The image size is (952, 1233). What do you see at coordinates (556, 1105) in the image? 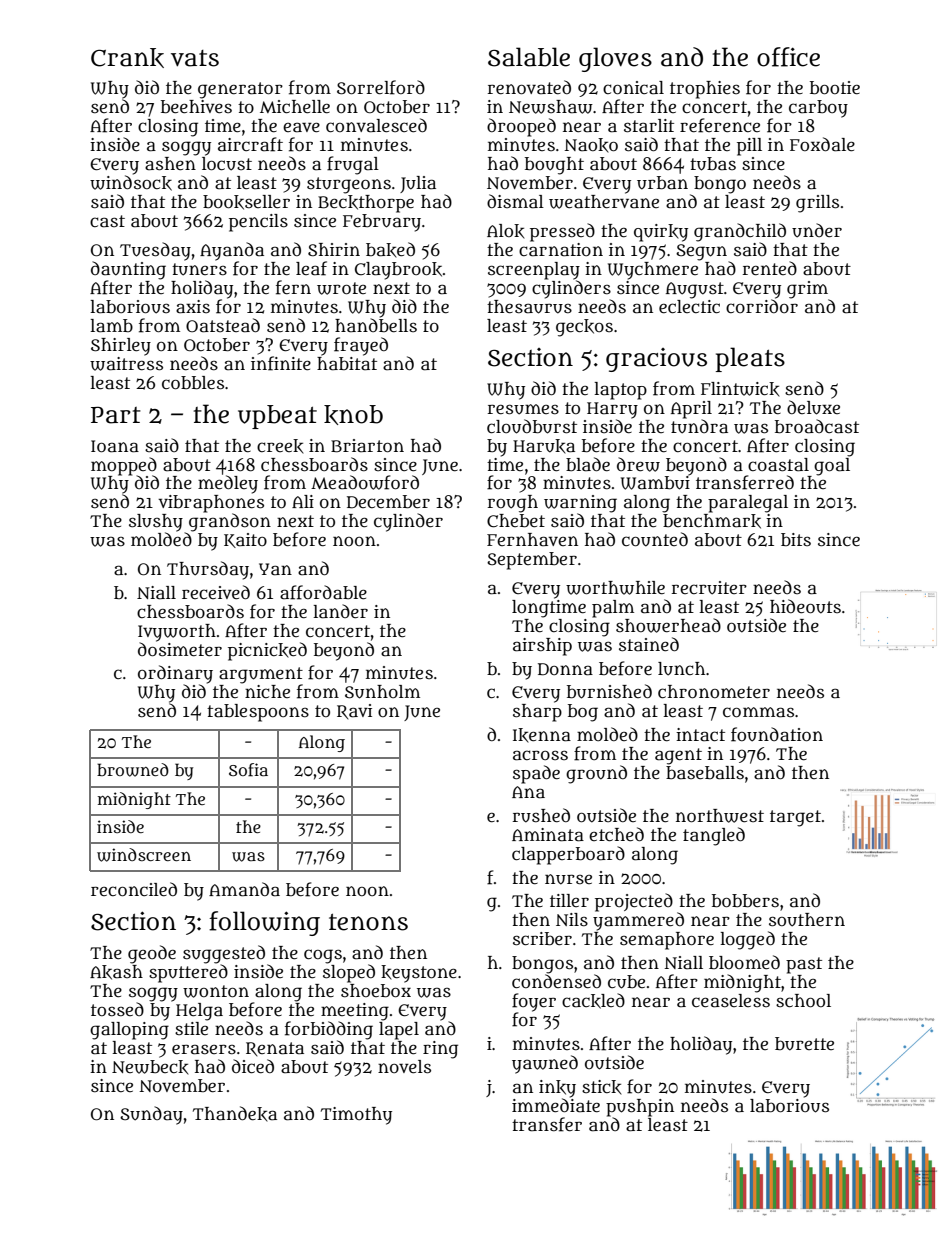
I see `immediate` at bounding box center [556, 1105].
